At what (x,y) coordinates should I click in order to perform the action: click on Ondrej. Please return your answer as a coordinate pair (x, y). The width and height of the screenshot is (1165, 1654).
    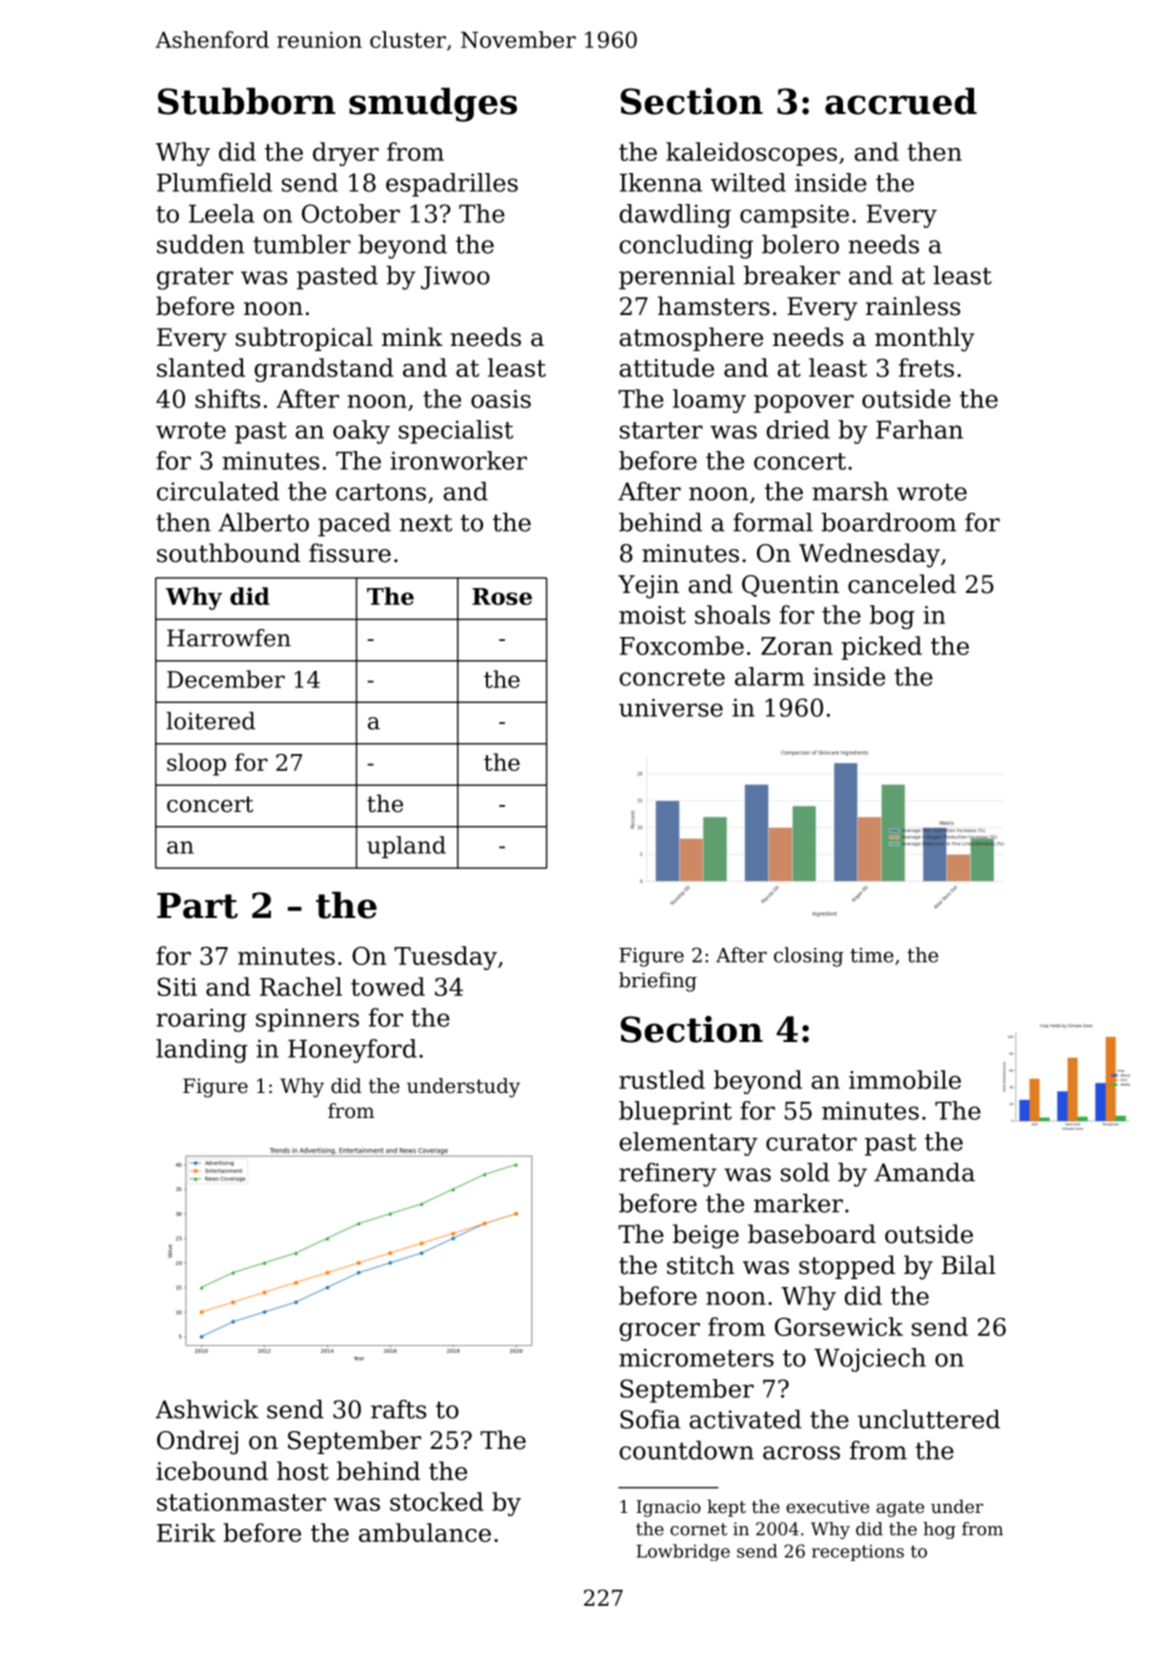
    Looking at the image, I should click on (197, 1442).
